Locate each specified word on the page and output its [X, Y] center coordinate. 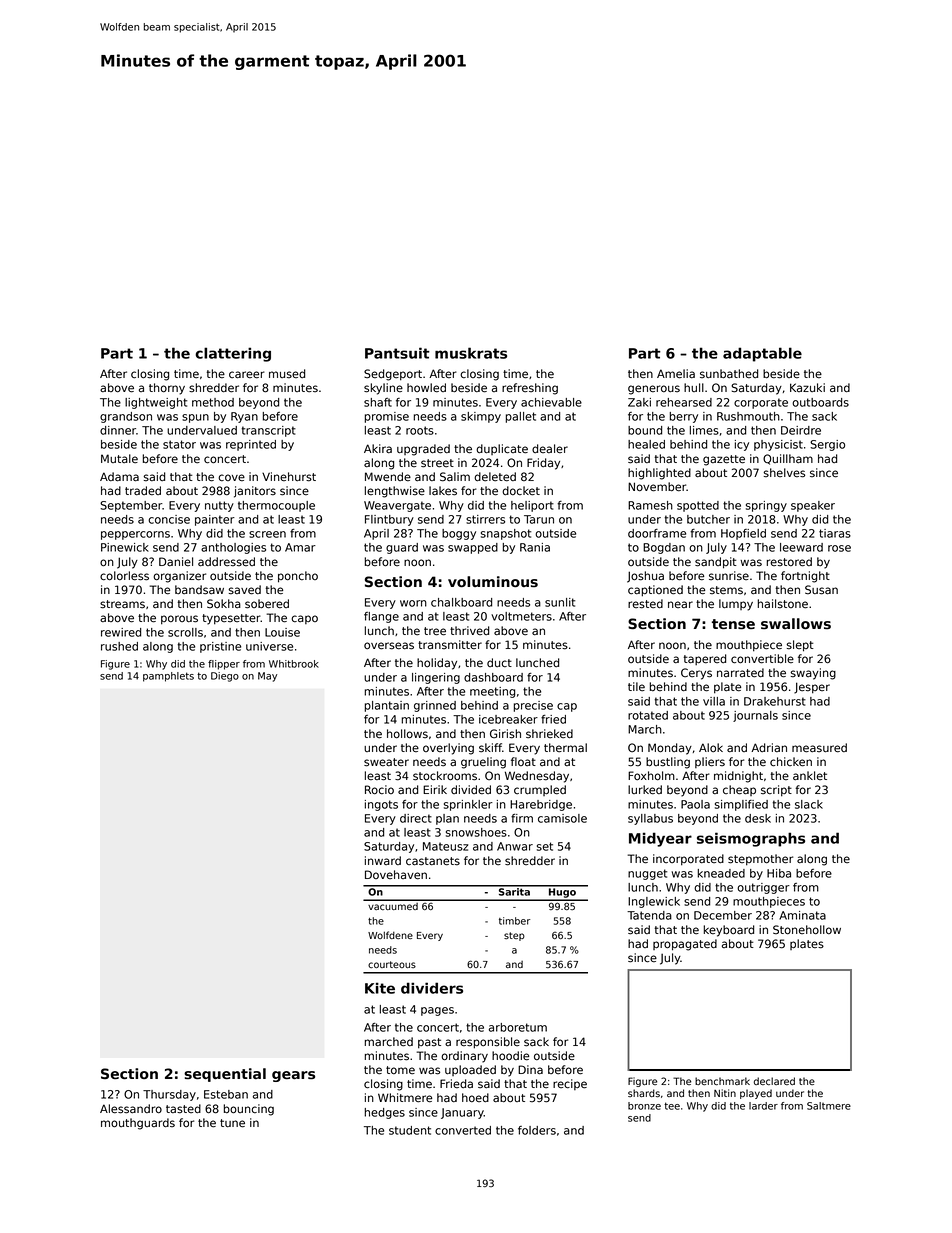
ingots [381, 805]
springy [766, 506]
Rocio [379, 790]
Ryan [244, 417]
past [429, 1043]
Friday [543, 464]
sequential [225, 1075]
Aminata [802, 915]
